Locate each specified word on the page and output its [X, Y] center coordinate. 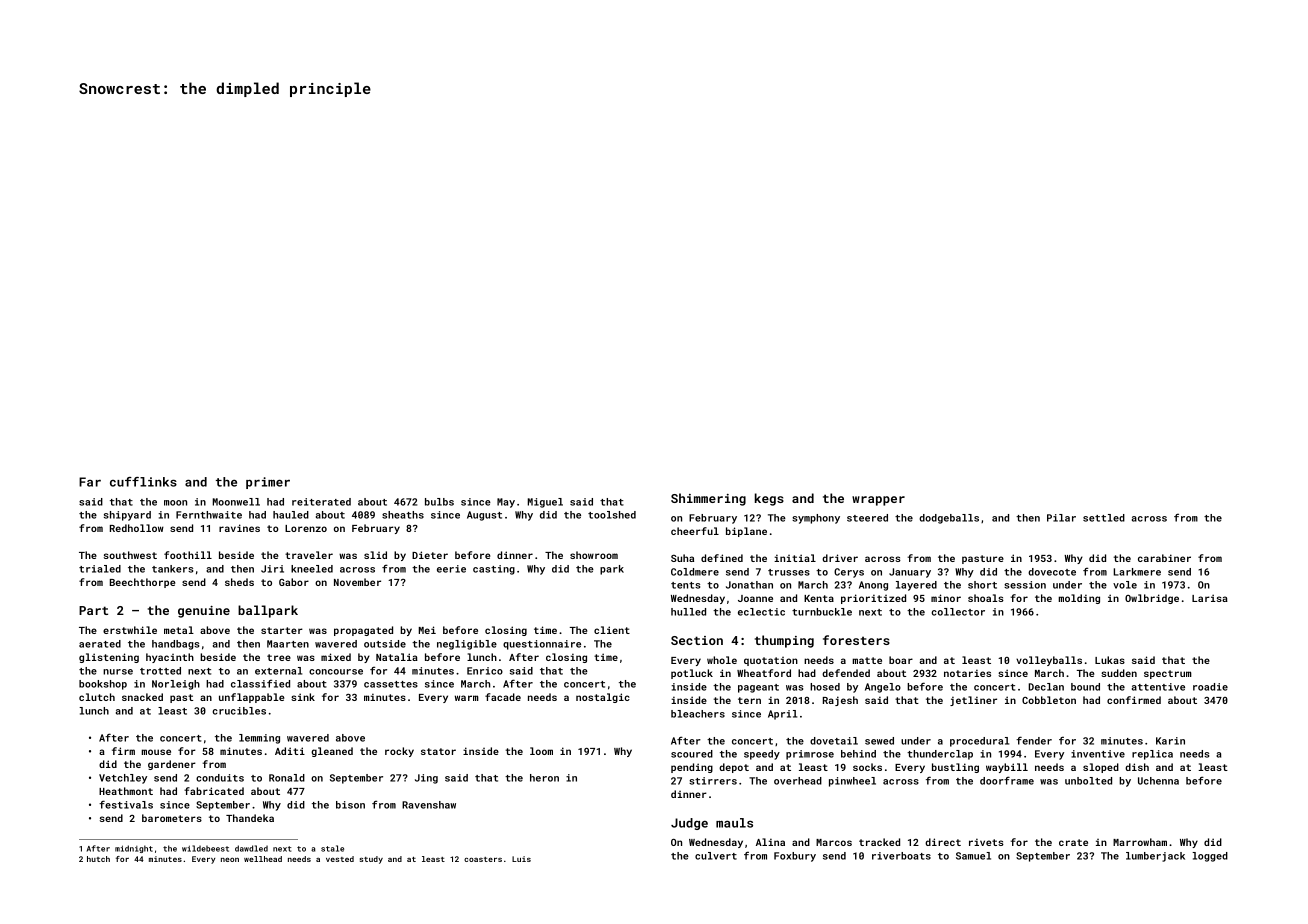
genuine [204, 612]
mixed [336, 657]
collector [958, 612]
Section [697, 640]
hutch [98, 859]
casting [494, 570]
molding [1079, 599]
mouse [156, 752]
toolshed [612, 515]
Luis [521, 859]
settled [1104, 518]
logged [1210, 857]
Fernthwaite [209, 515]
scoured [692, 754]
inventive [1098, 754]
